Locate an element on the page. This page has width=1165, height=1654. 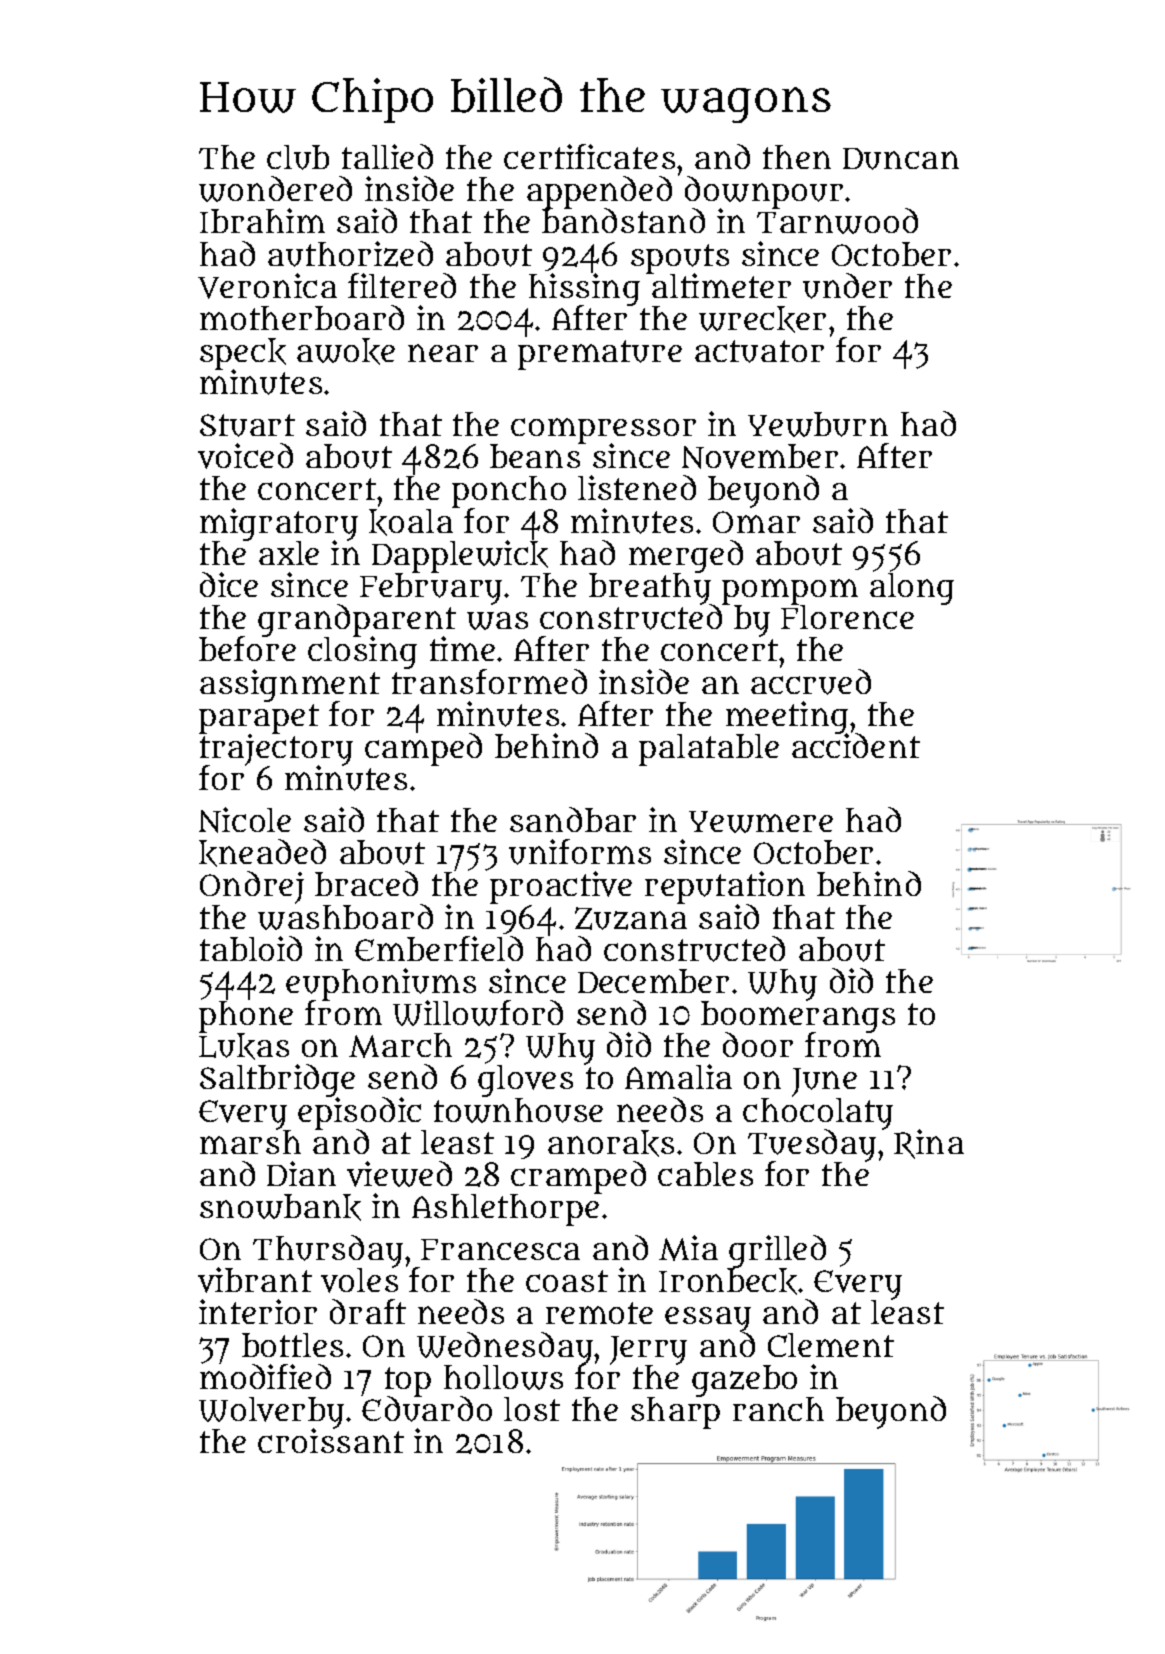
accident is located at coordinates (856, 746).
